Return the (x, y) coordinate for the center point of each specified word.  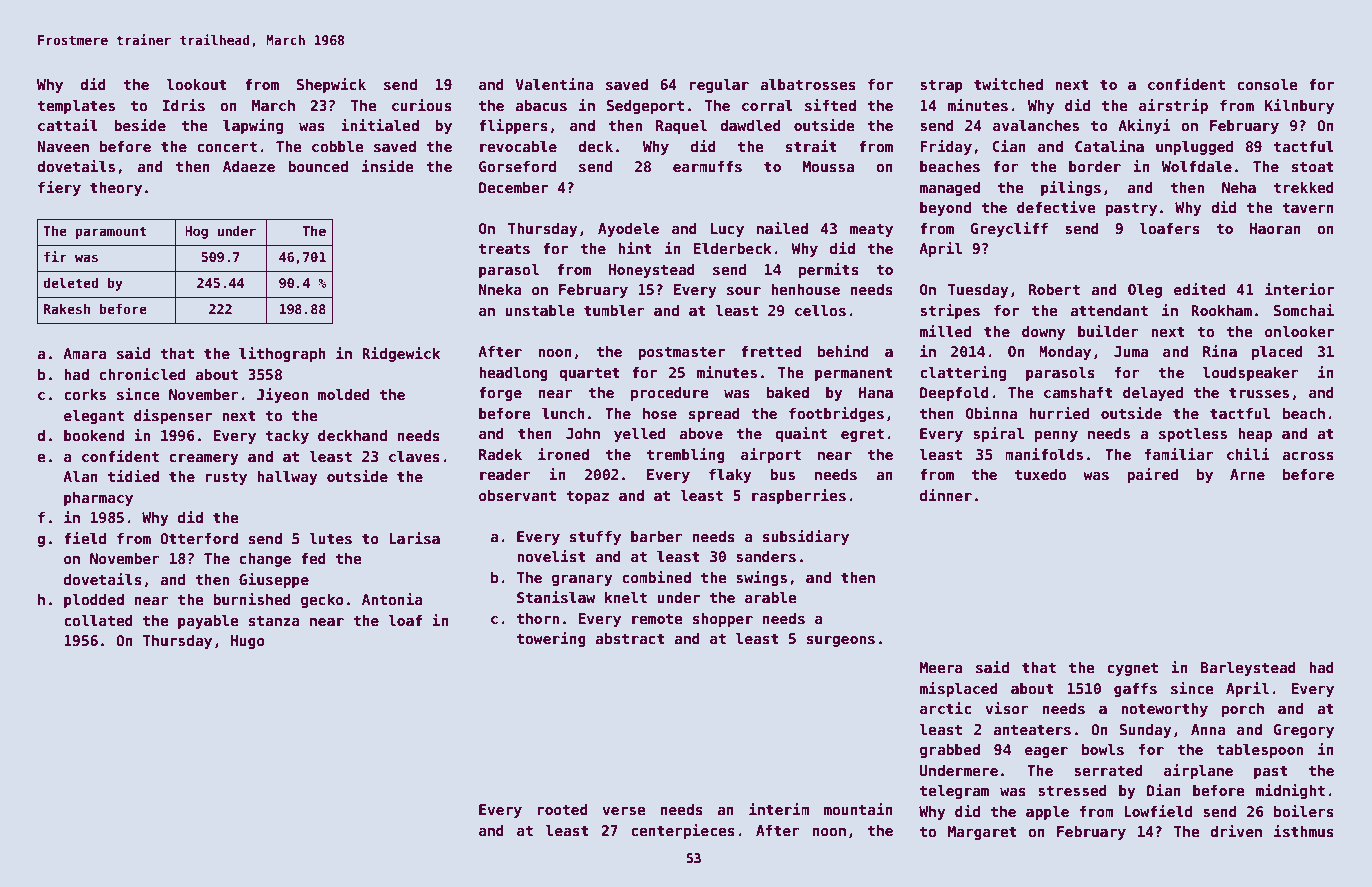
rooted (562, 809)
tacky (287, 437)
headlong (513, 374)
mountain (858, 809)
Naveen (63, 146)
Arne (1247, 474)
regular (719, 86)
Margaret (982, 833)
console (1267, 84)
